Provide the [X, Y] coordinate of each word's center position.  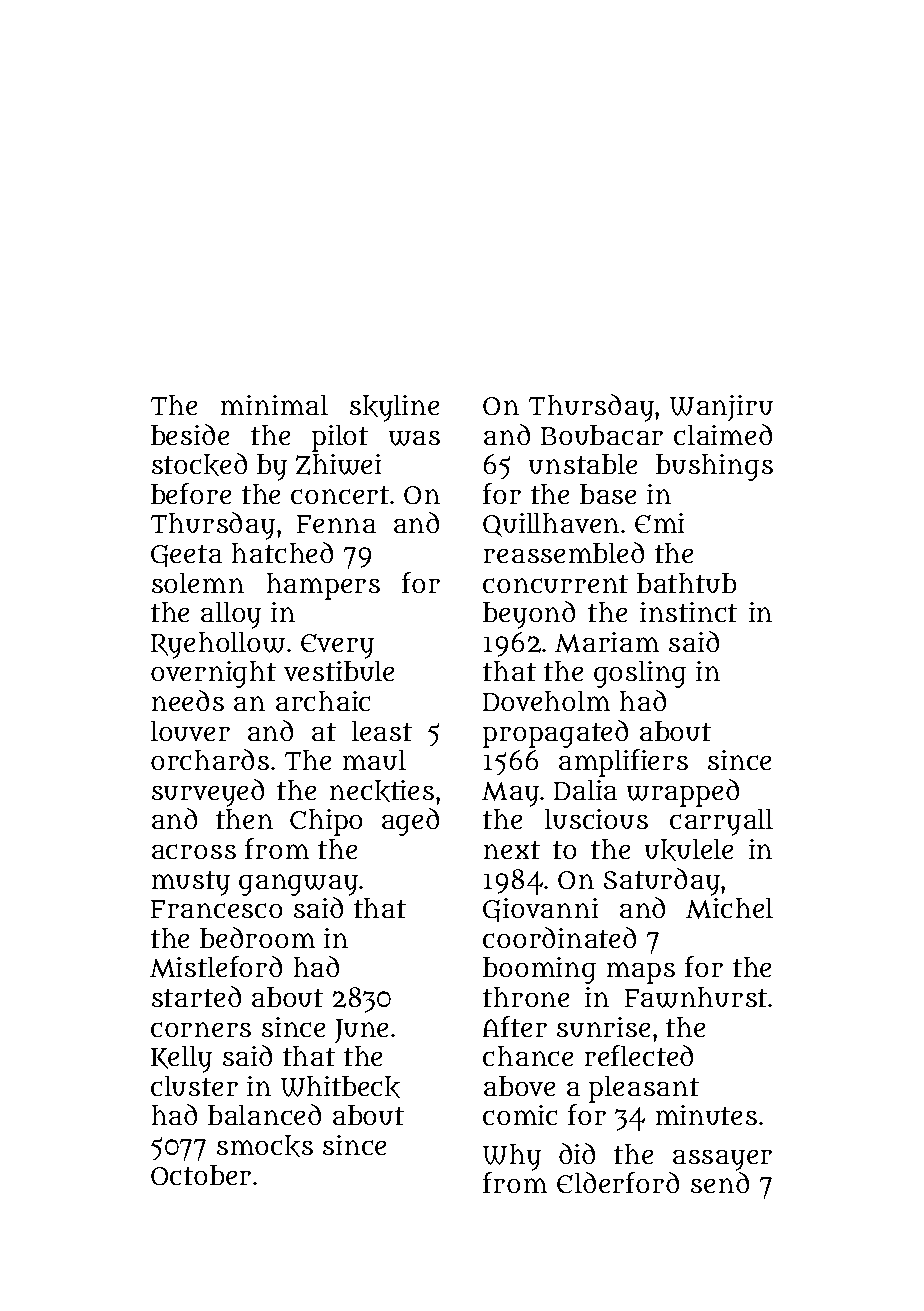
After [515, 1026]
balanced [264, 1114]
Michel [729, 908]
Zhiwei [338, 464]
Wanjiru [721, 408]
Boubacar [602, 435]
